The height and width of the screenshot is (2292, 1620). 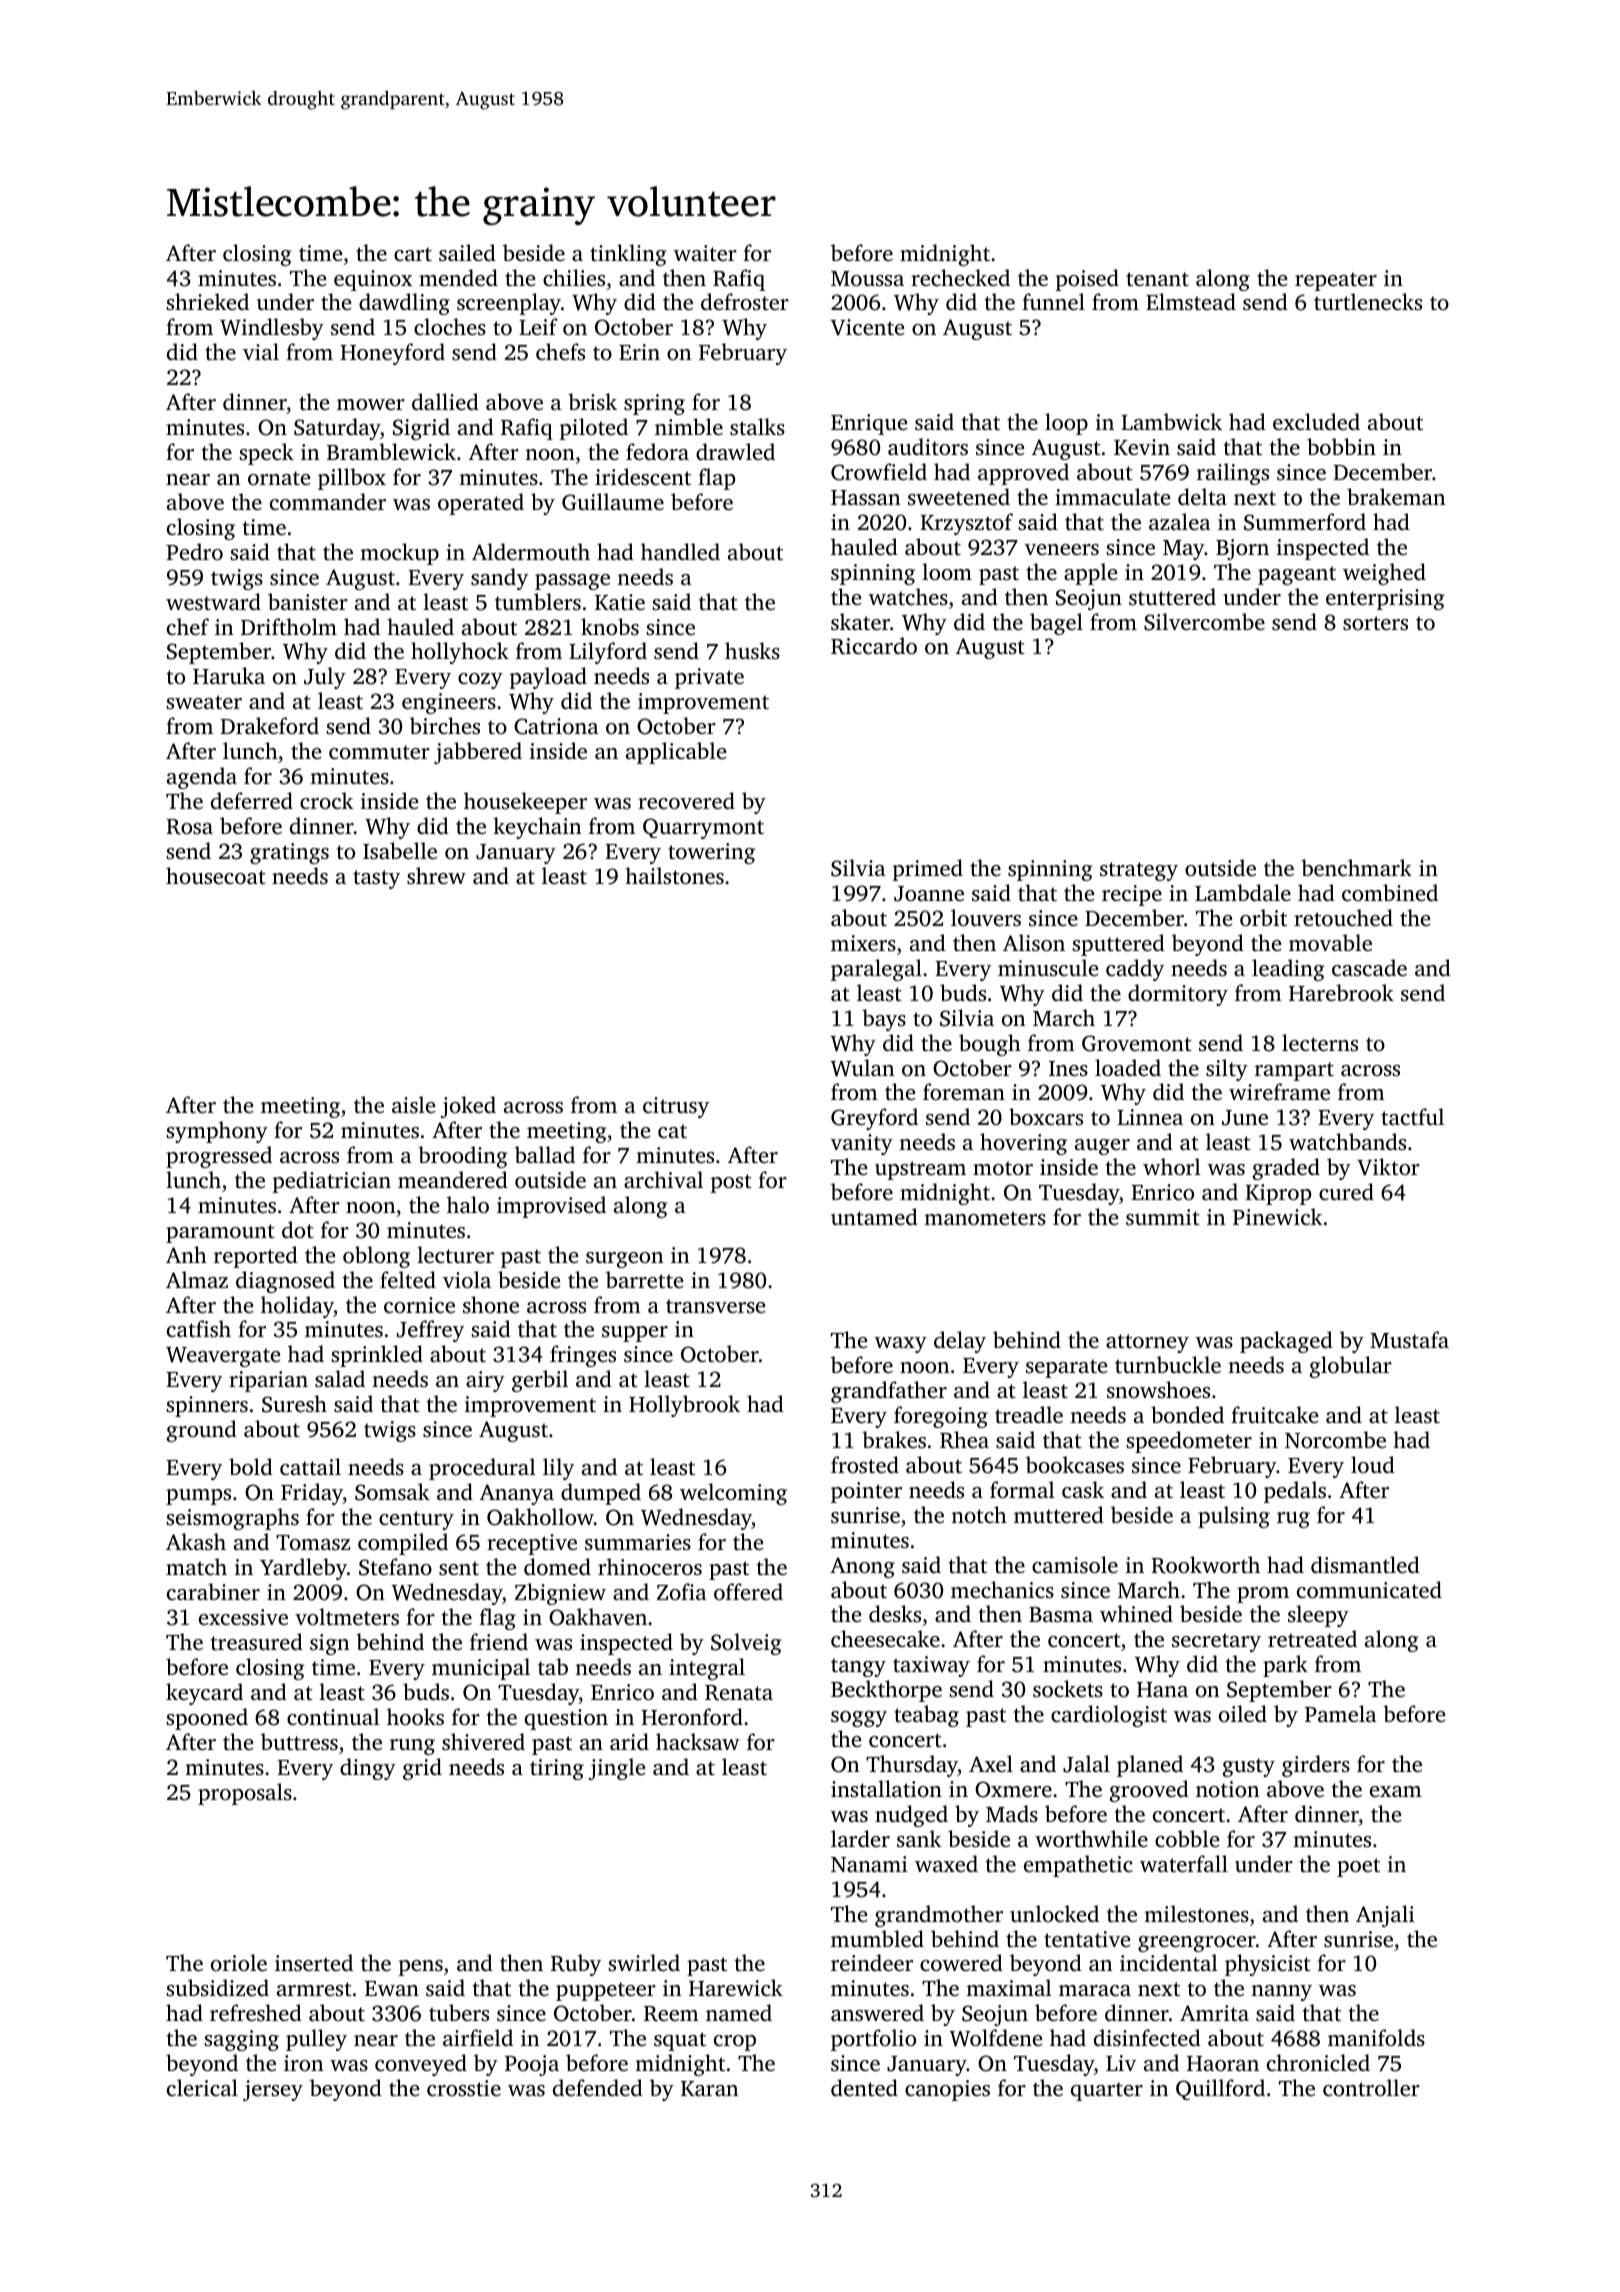 What do you see at coordinates (1376, 2037) in the screenshot?
I see `manifolds` at bounding box center [1376, 2037].
